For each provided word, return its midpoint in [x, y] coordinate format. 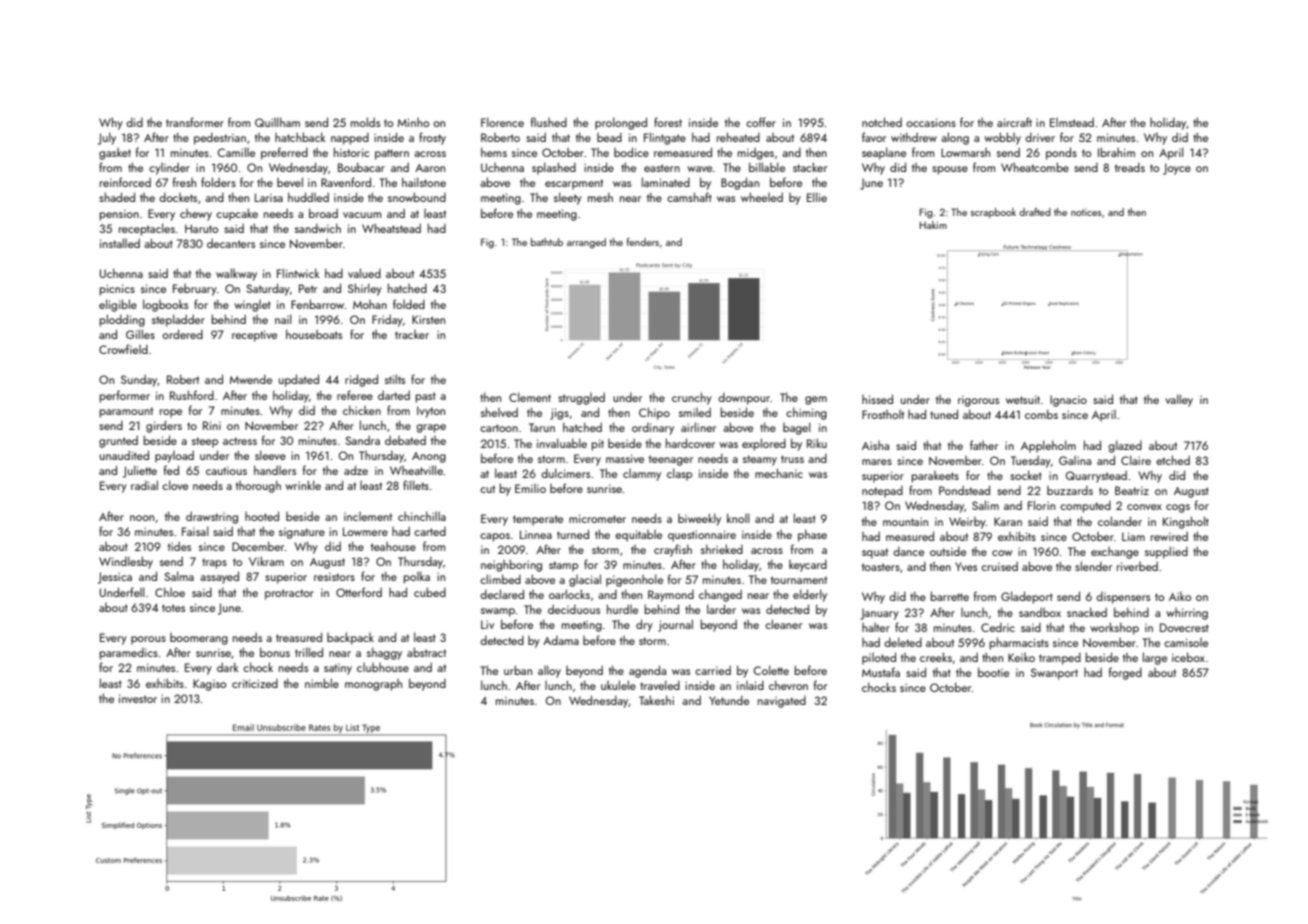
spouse [950, 170]
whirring [1187, 614]
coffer [761, 122]
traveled [660, 685]
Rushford [192, 395]
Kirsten [428, 319]
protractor [289, 594]
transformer [195, 122]
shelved [499, 412]
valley [1179, 400]
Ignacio [1068, 401]
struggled [581, 398]
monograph [373, 685]
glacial [585, 580]
